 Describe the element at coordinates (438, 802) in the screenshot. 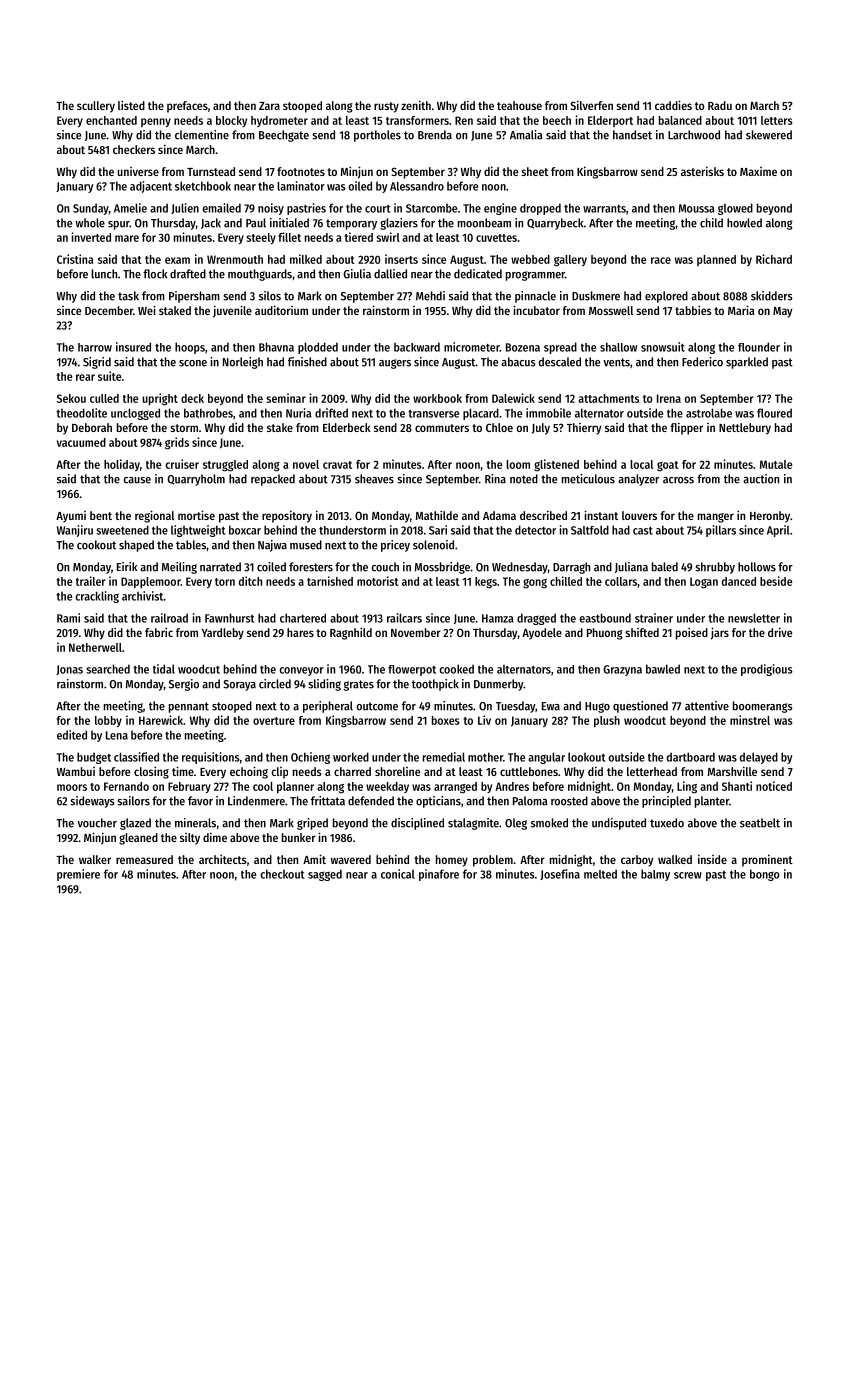

I see `opticians` at that location.
